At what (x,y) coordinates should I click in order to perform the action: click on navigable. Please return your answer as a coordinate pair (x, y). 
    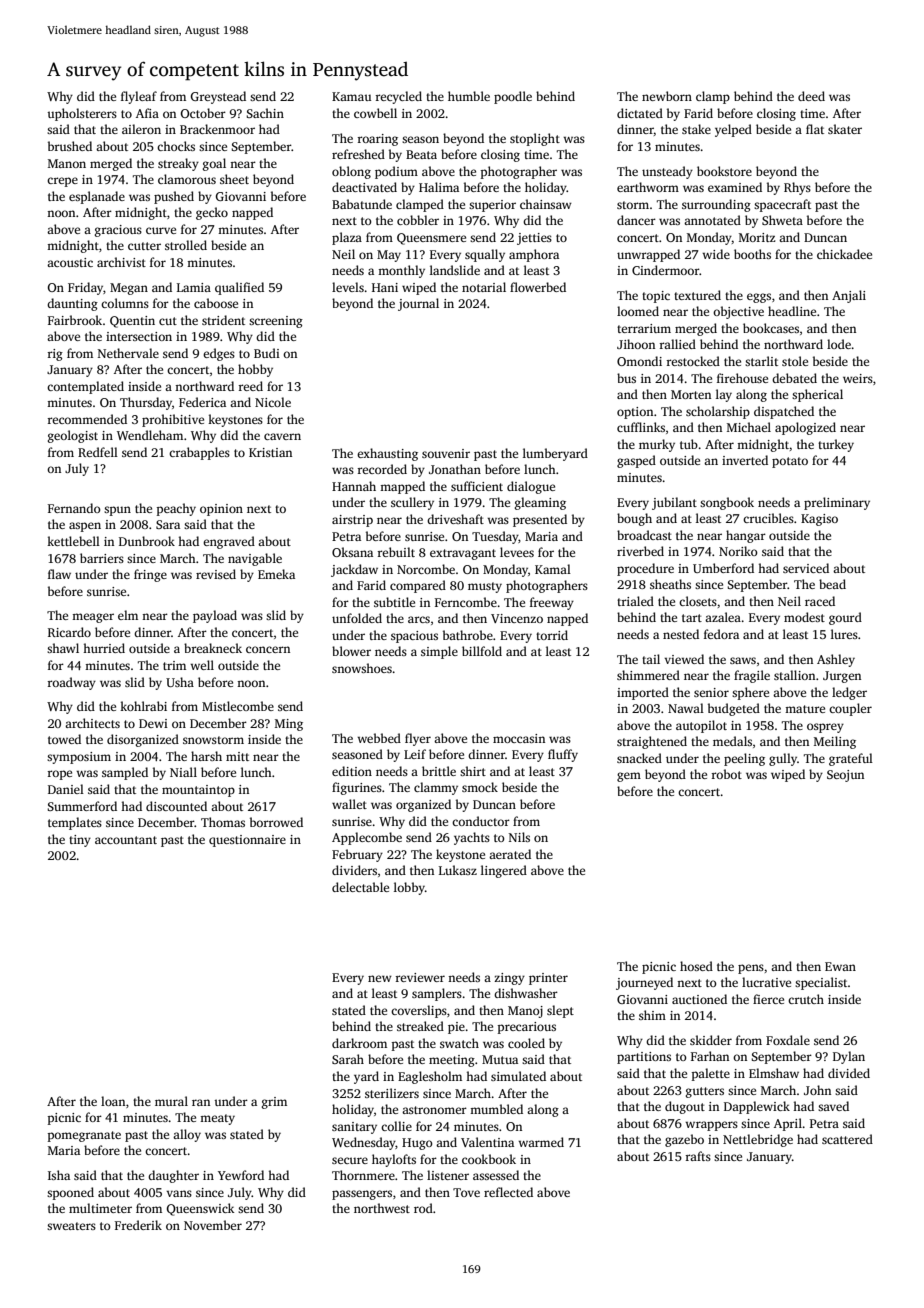
    Looking at the image, I should click on (255, 559).
